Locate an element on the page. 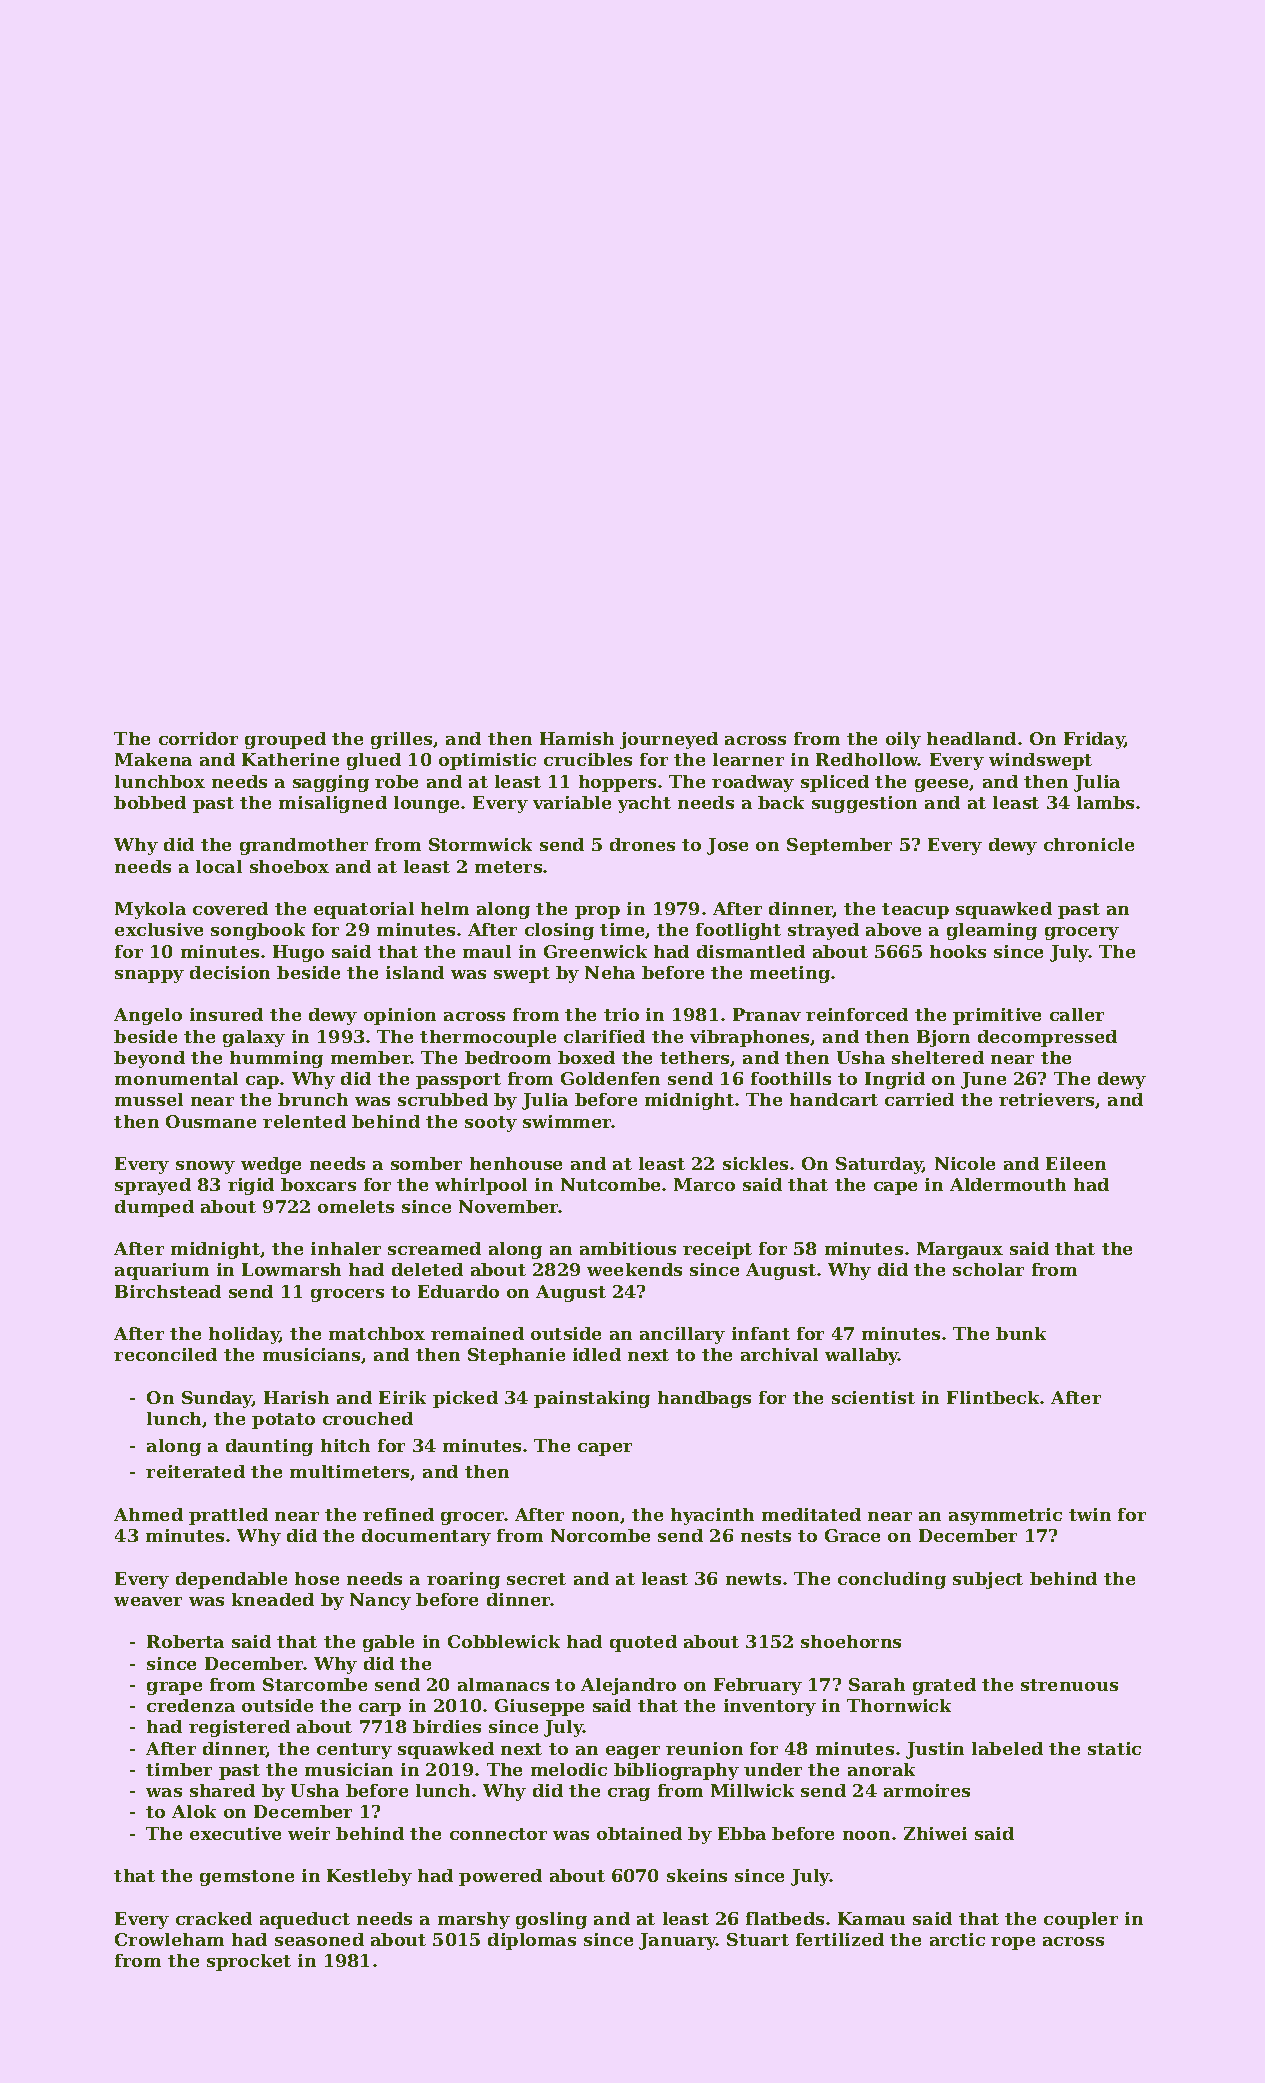 The width and height of the page is (1265, 2083). Aldermouth is located at coordinates (1008, 1184).
